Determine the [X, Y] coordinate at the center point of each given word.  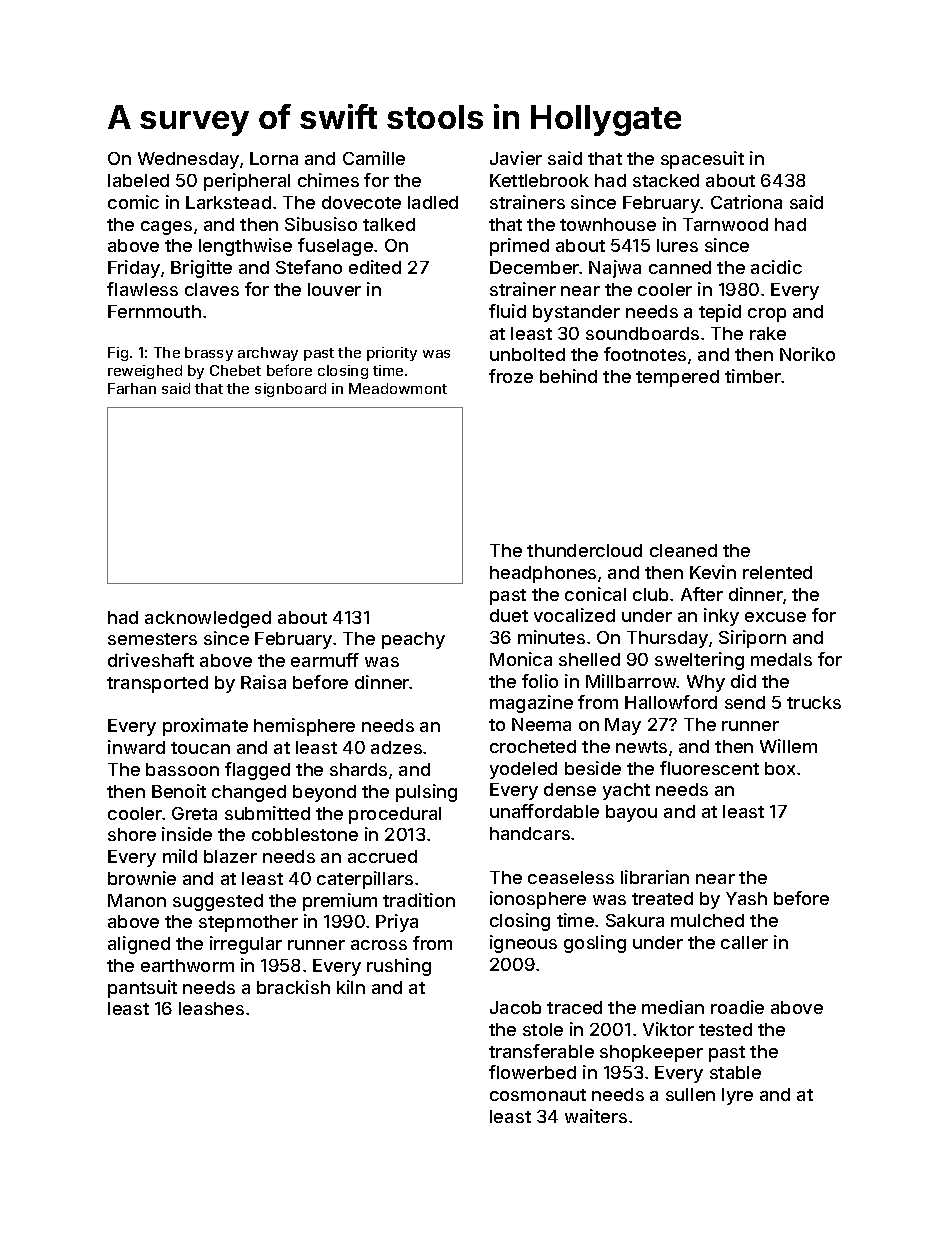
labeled [138, 180]
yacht [626, 791]
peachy [413, 640]
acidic [776, 267]
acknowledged [208, 619]
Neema [541, 724]
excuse [775, 617]
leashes [211, 1008]
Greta [194, 813]
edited [375, 267]
